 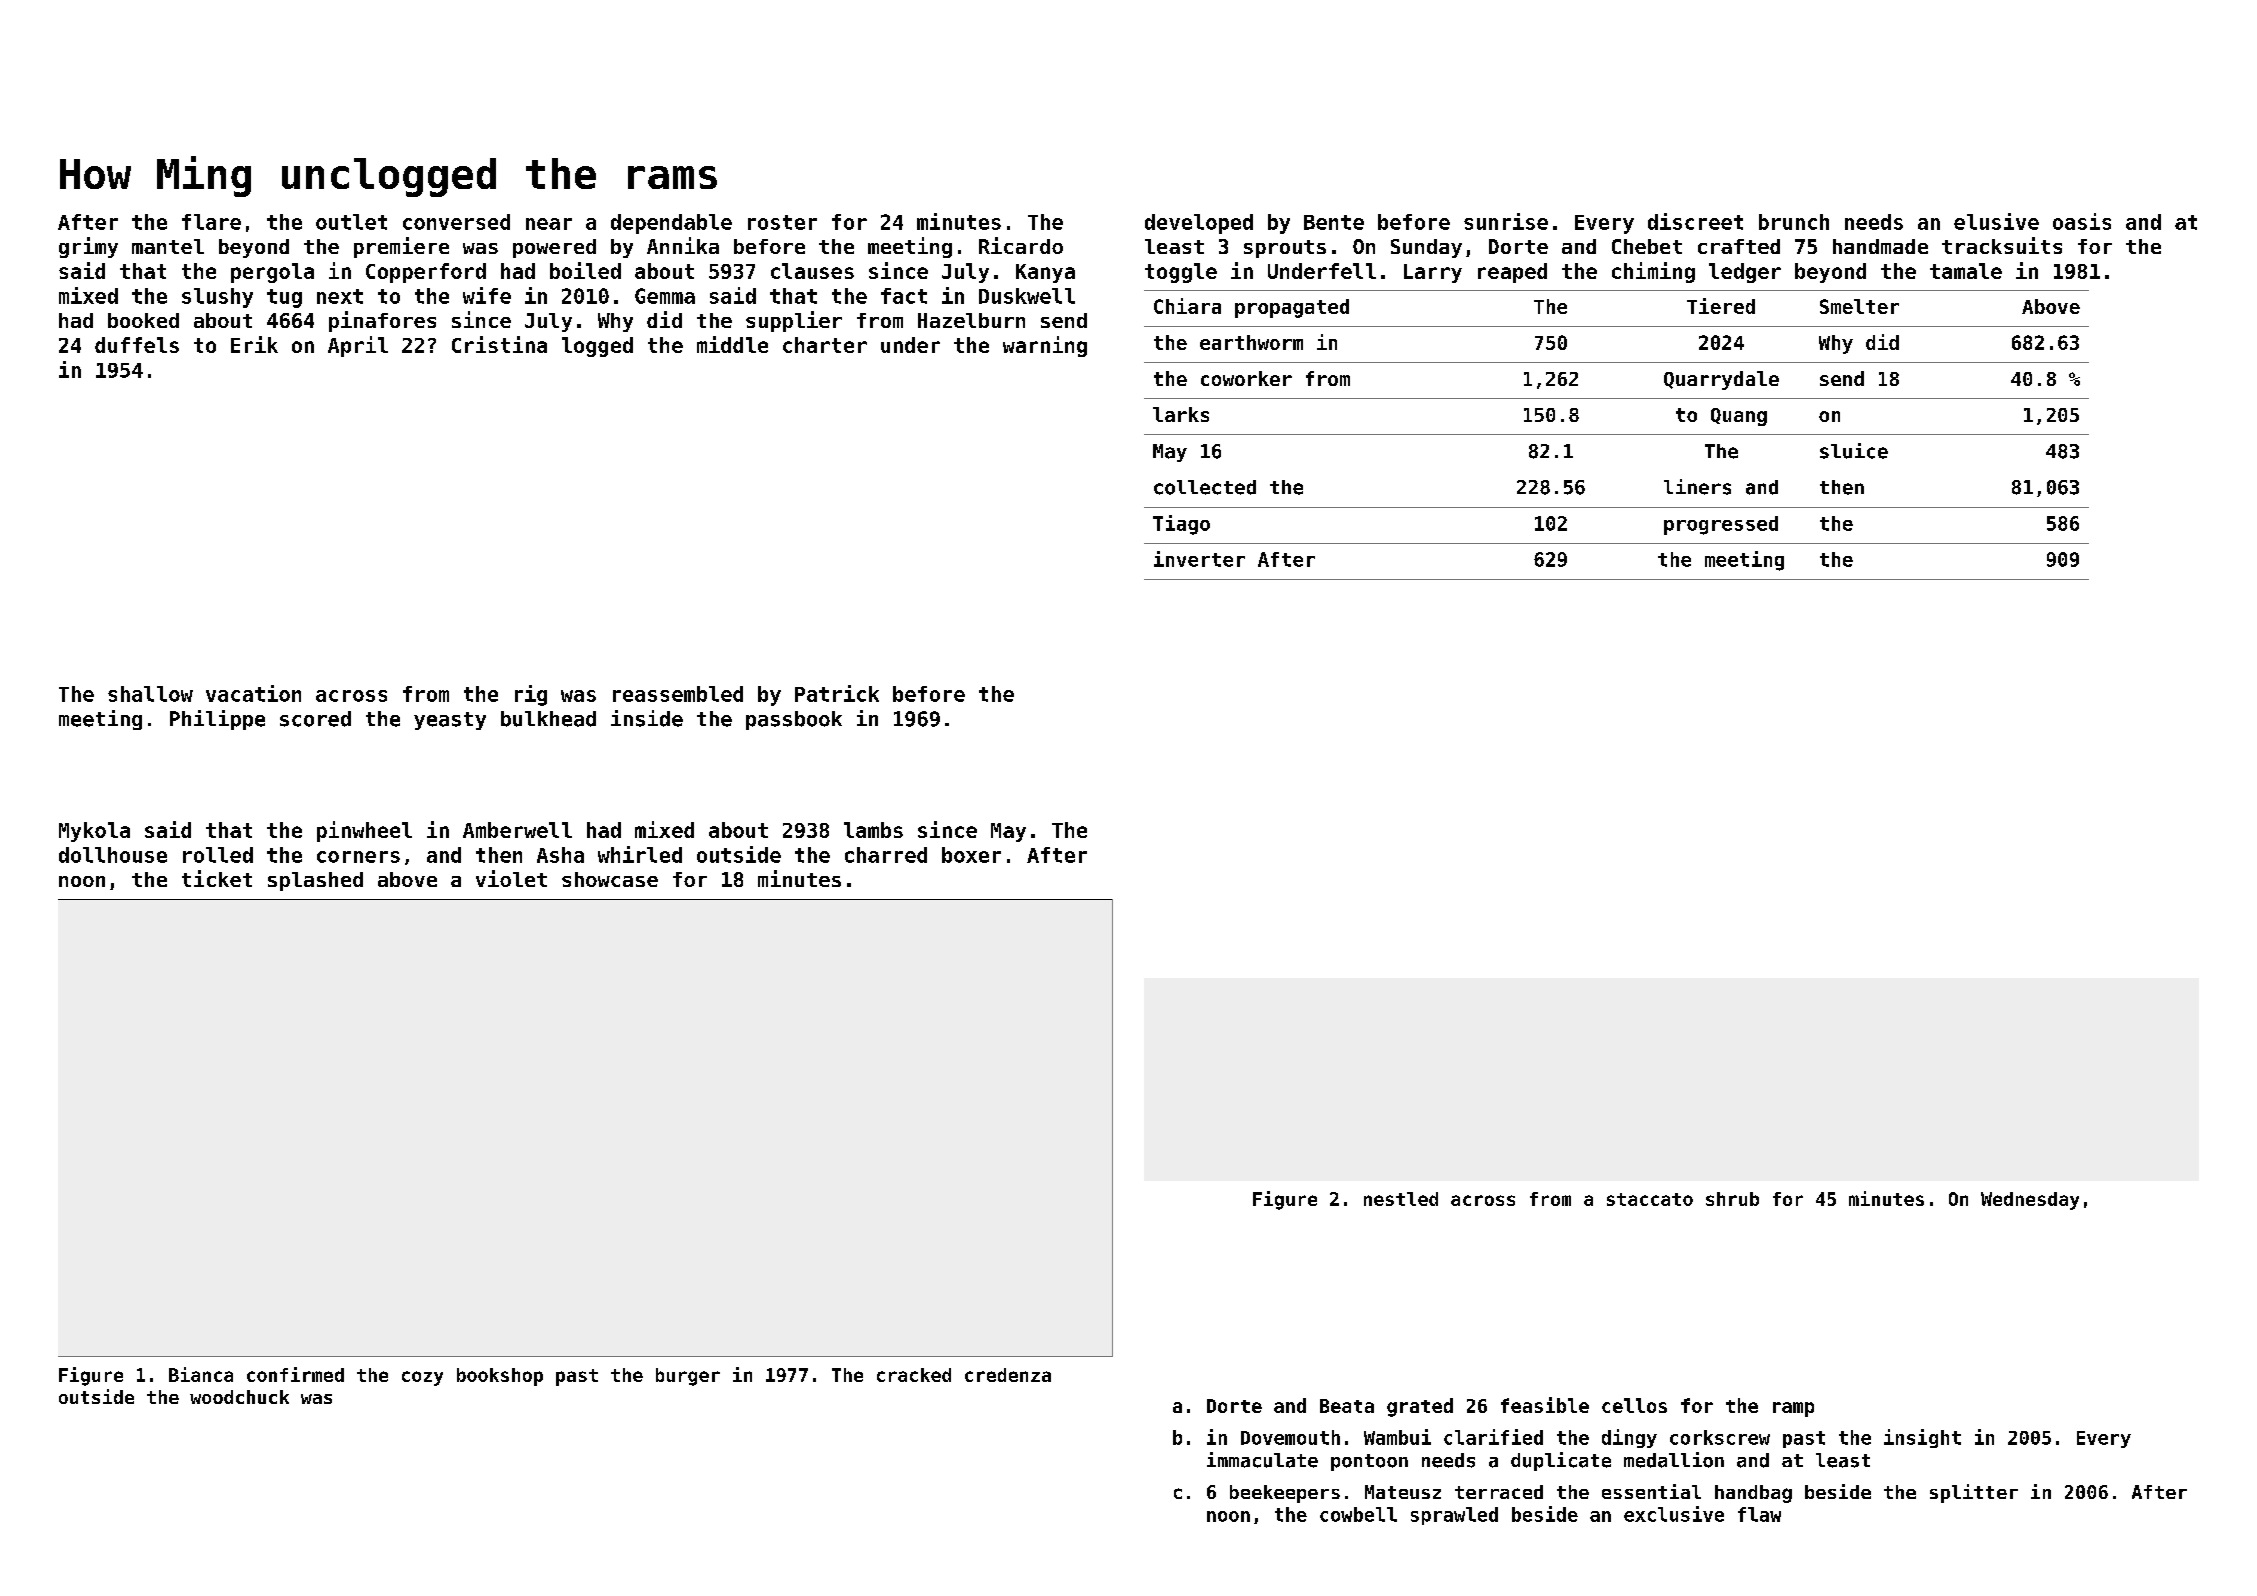 I want to click on warning, so click(x=1045, y=346).
